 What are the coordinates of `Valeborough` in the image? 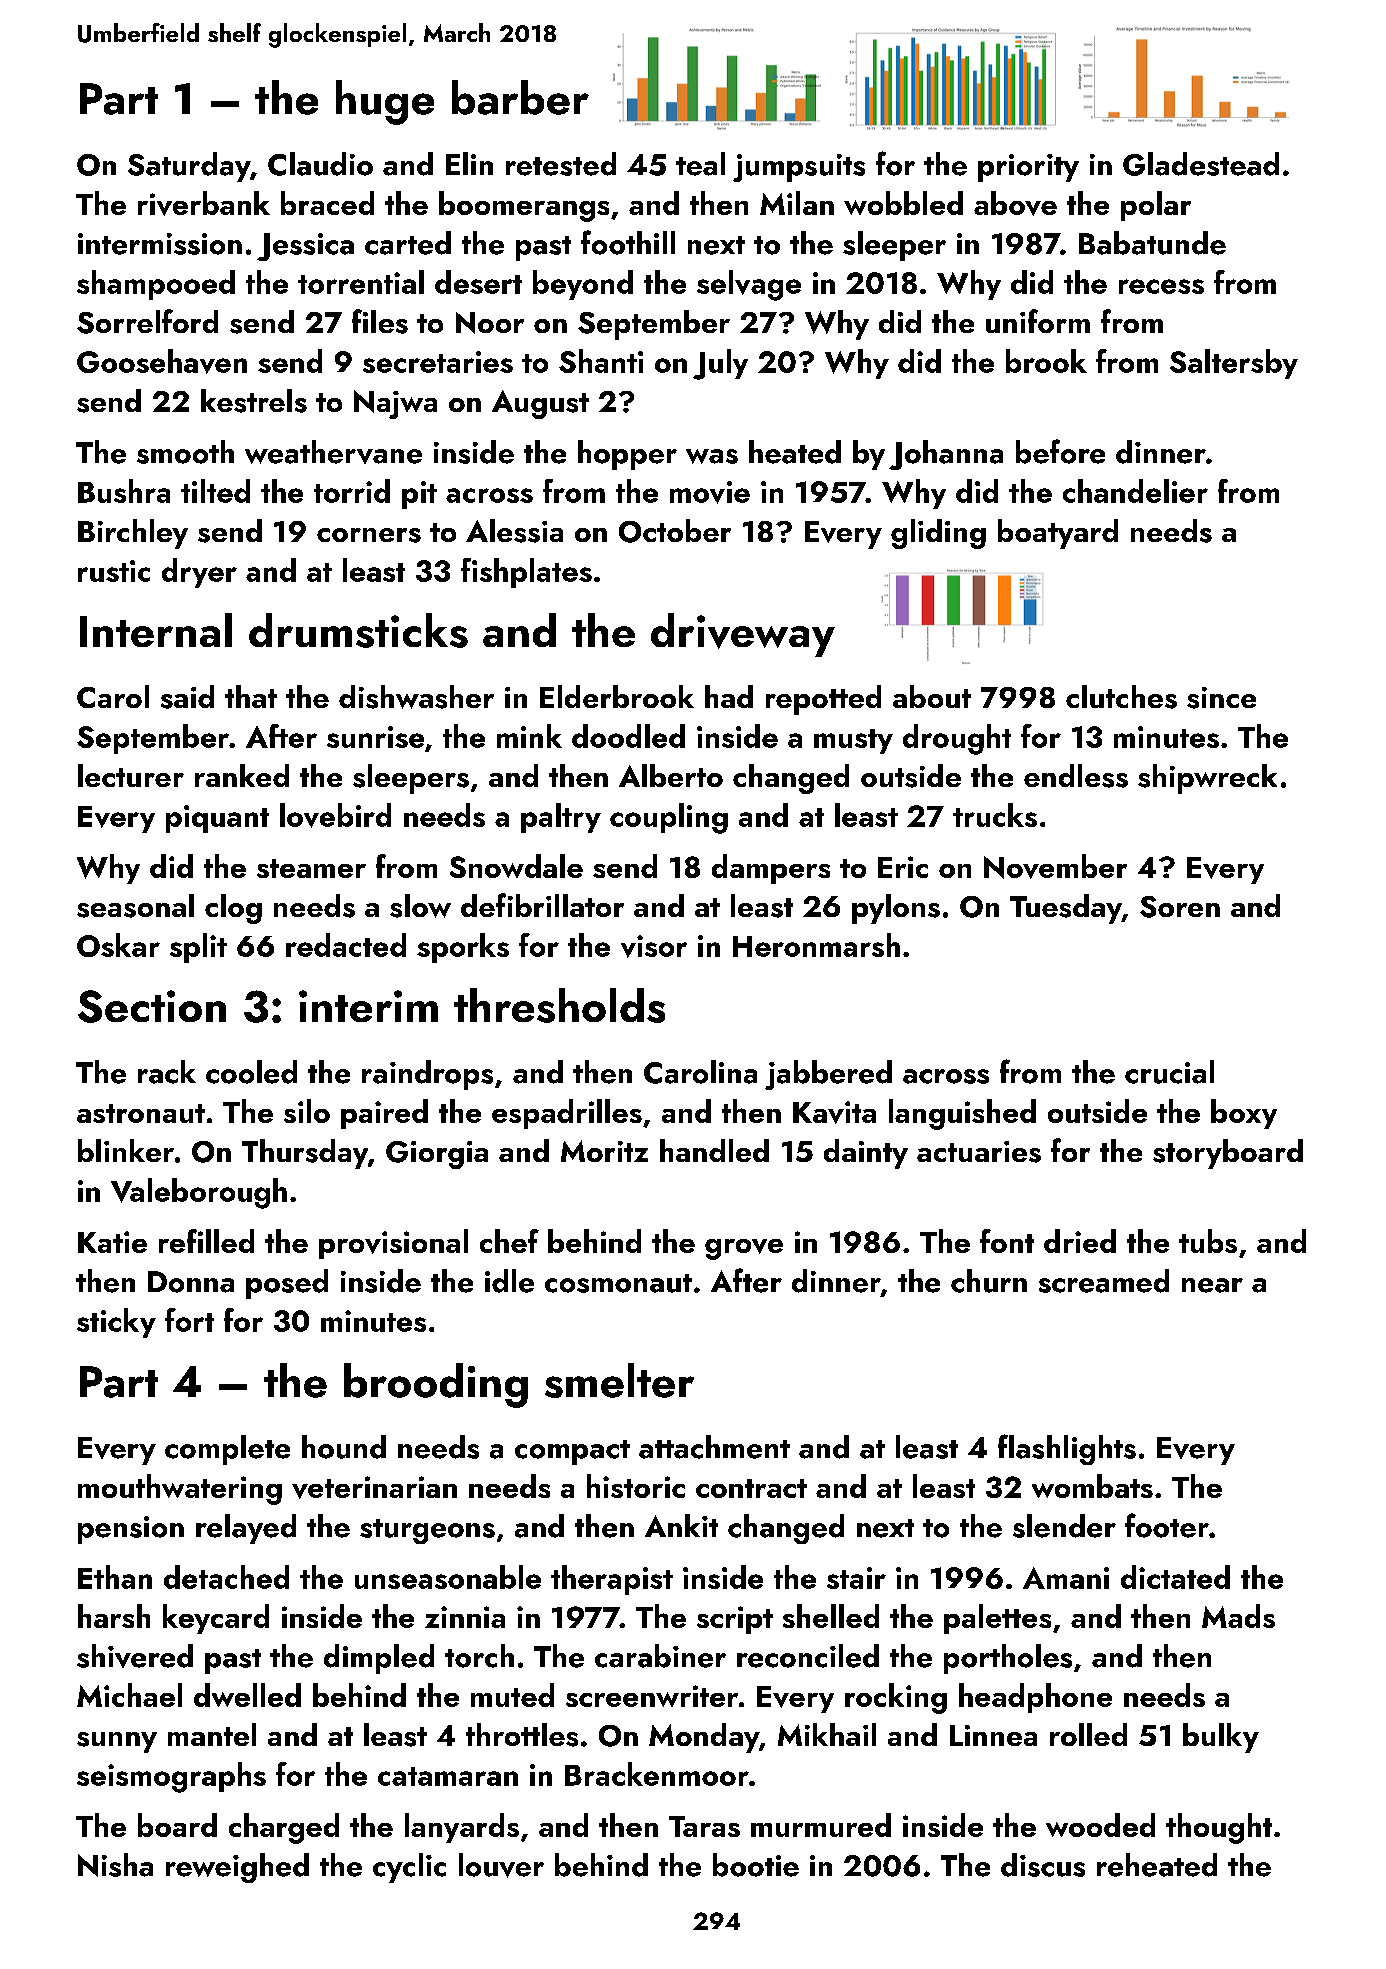 It's located at (199, 1193).
